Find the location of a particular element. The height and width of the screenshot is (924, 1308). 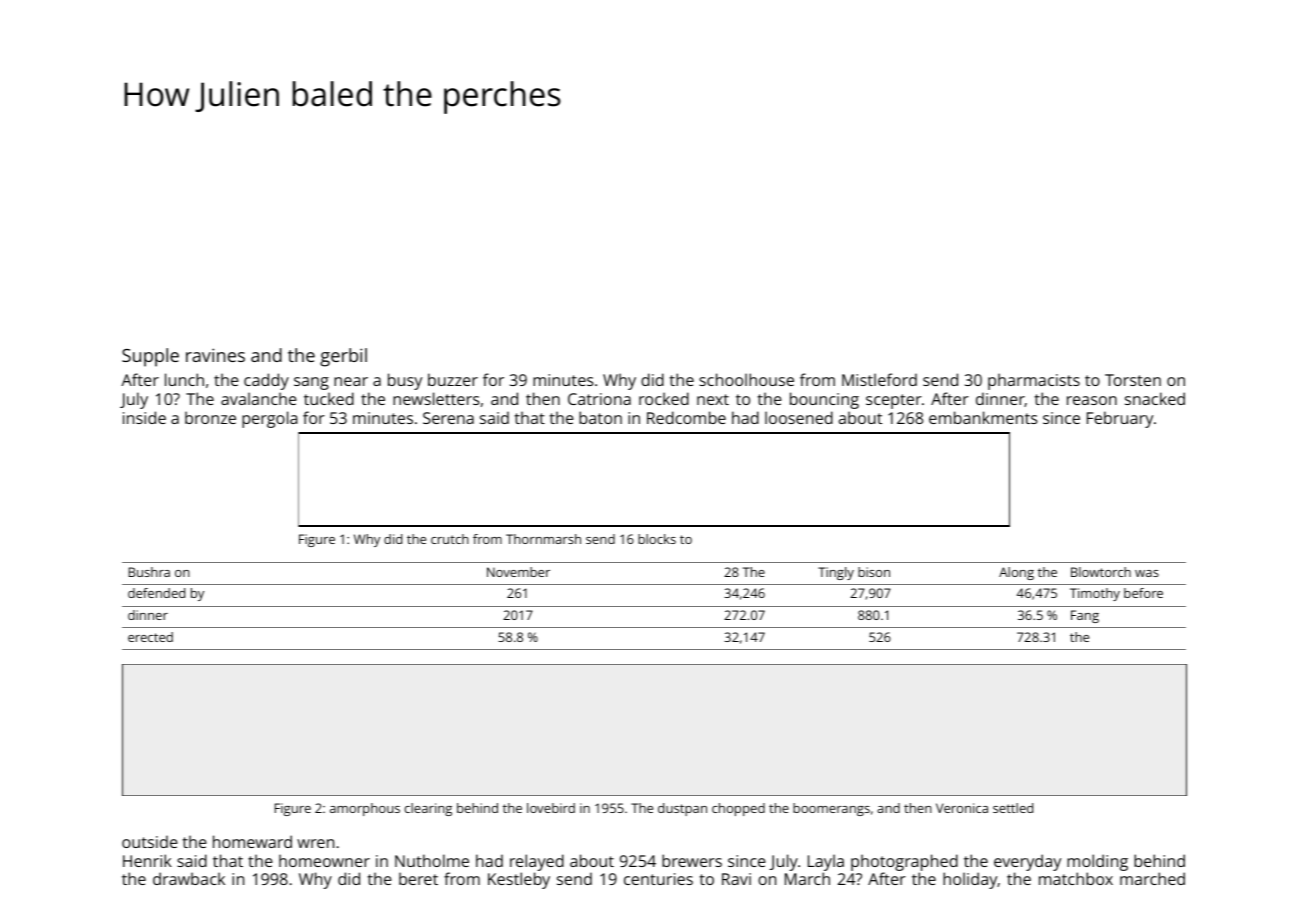

Supple is located at coordinates (150, 357).
